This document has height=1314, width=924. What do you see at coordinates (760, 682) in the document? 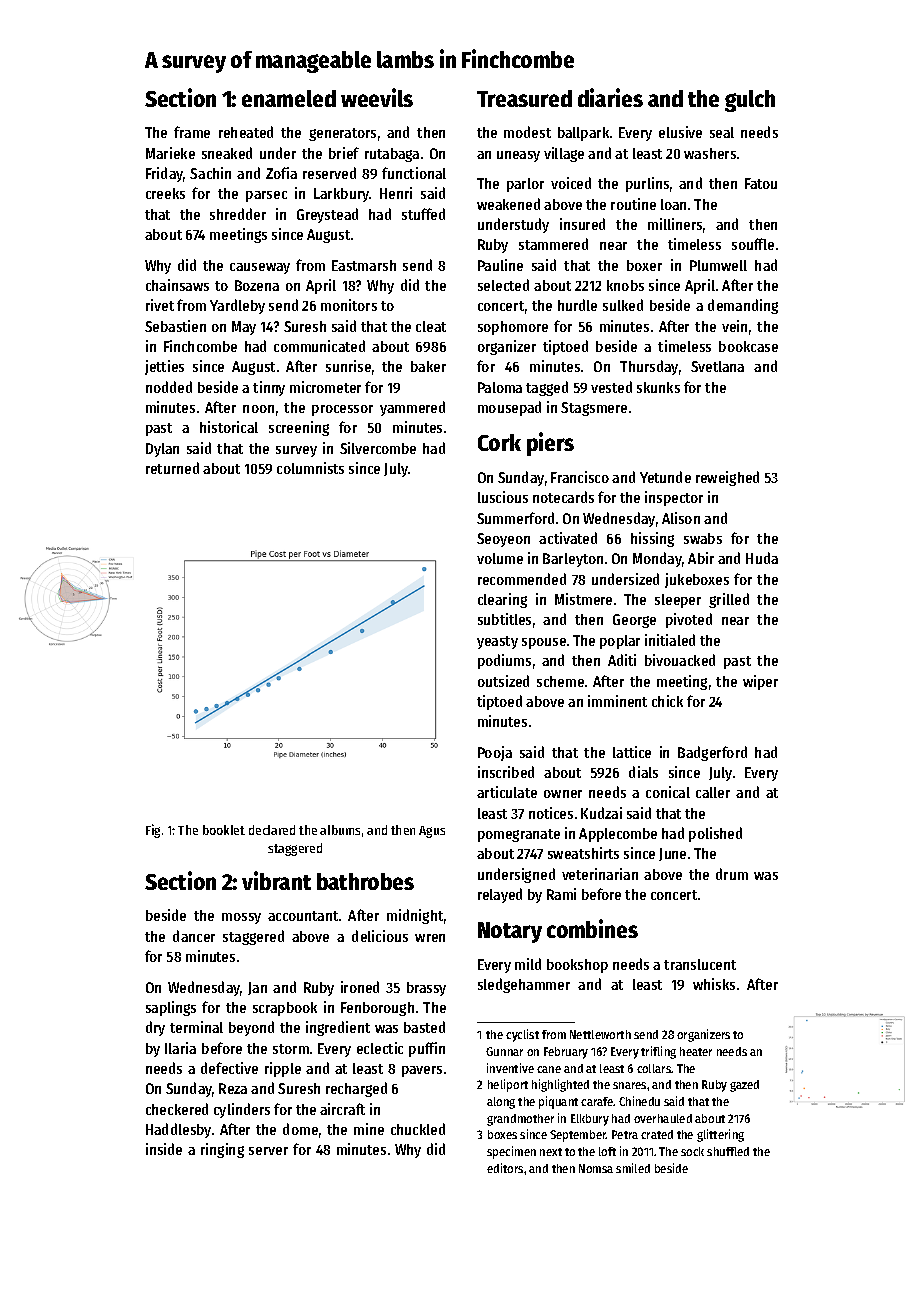
I see `wiper` at bounding box center [760, 682].
